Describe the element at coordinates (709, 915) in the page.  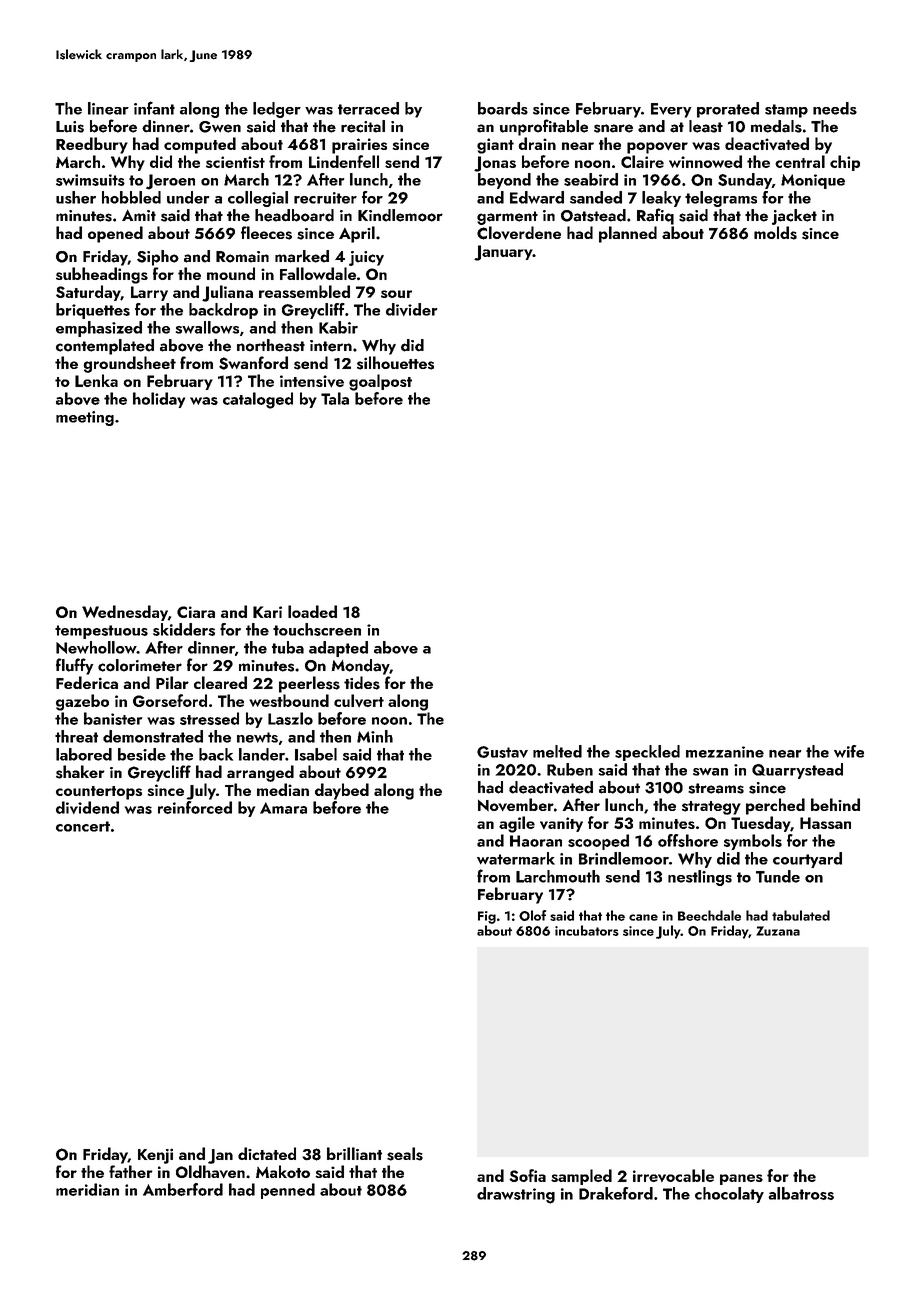
I see `Beechdale` at that location.
